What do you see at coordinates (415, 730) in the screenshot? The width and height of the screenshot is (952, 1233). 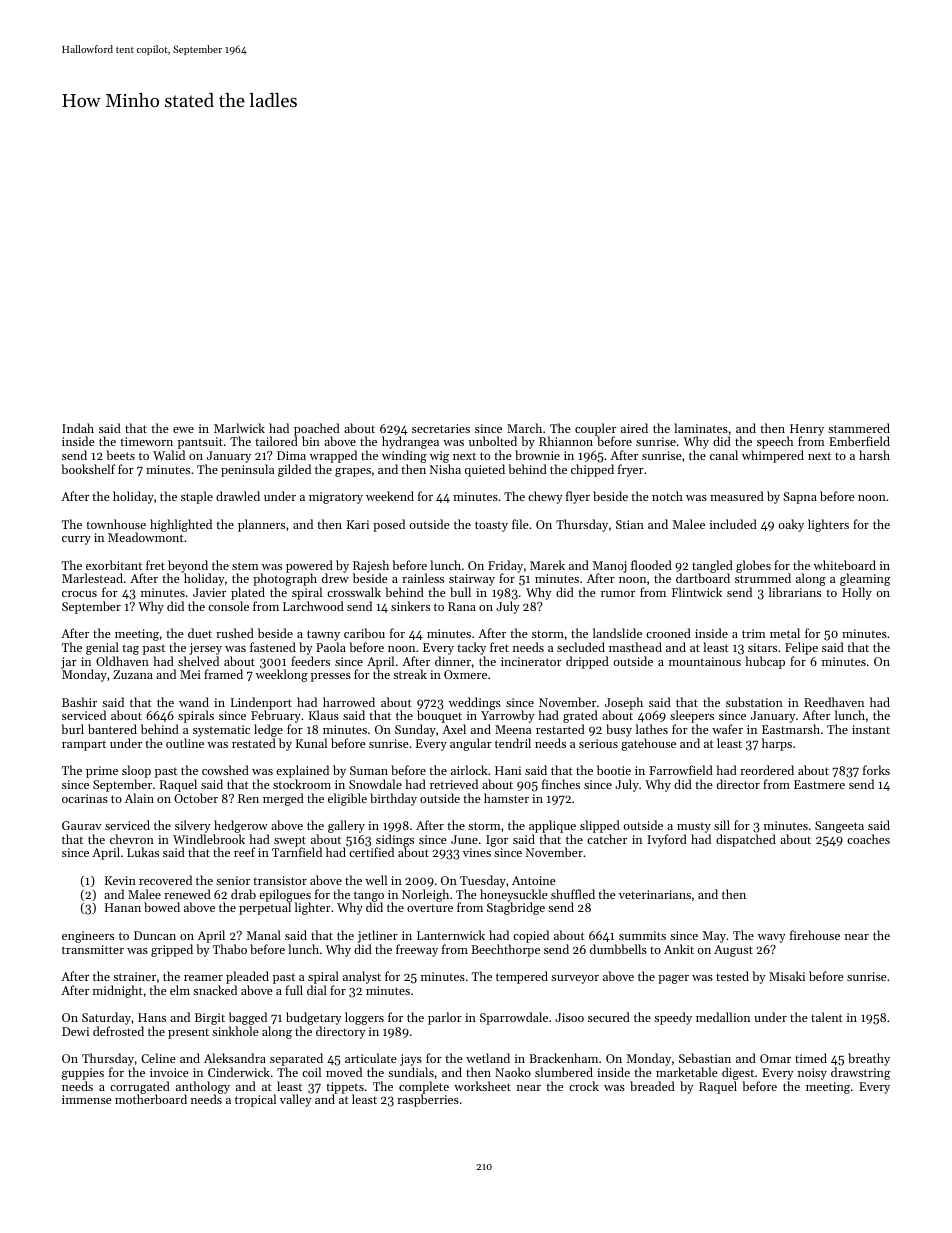 I see `Sunday` at bounding box center [415, 730].
